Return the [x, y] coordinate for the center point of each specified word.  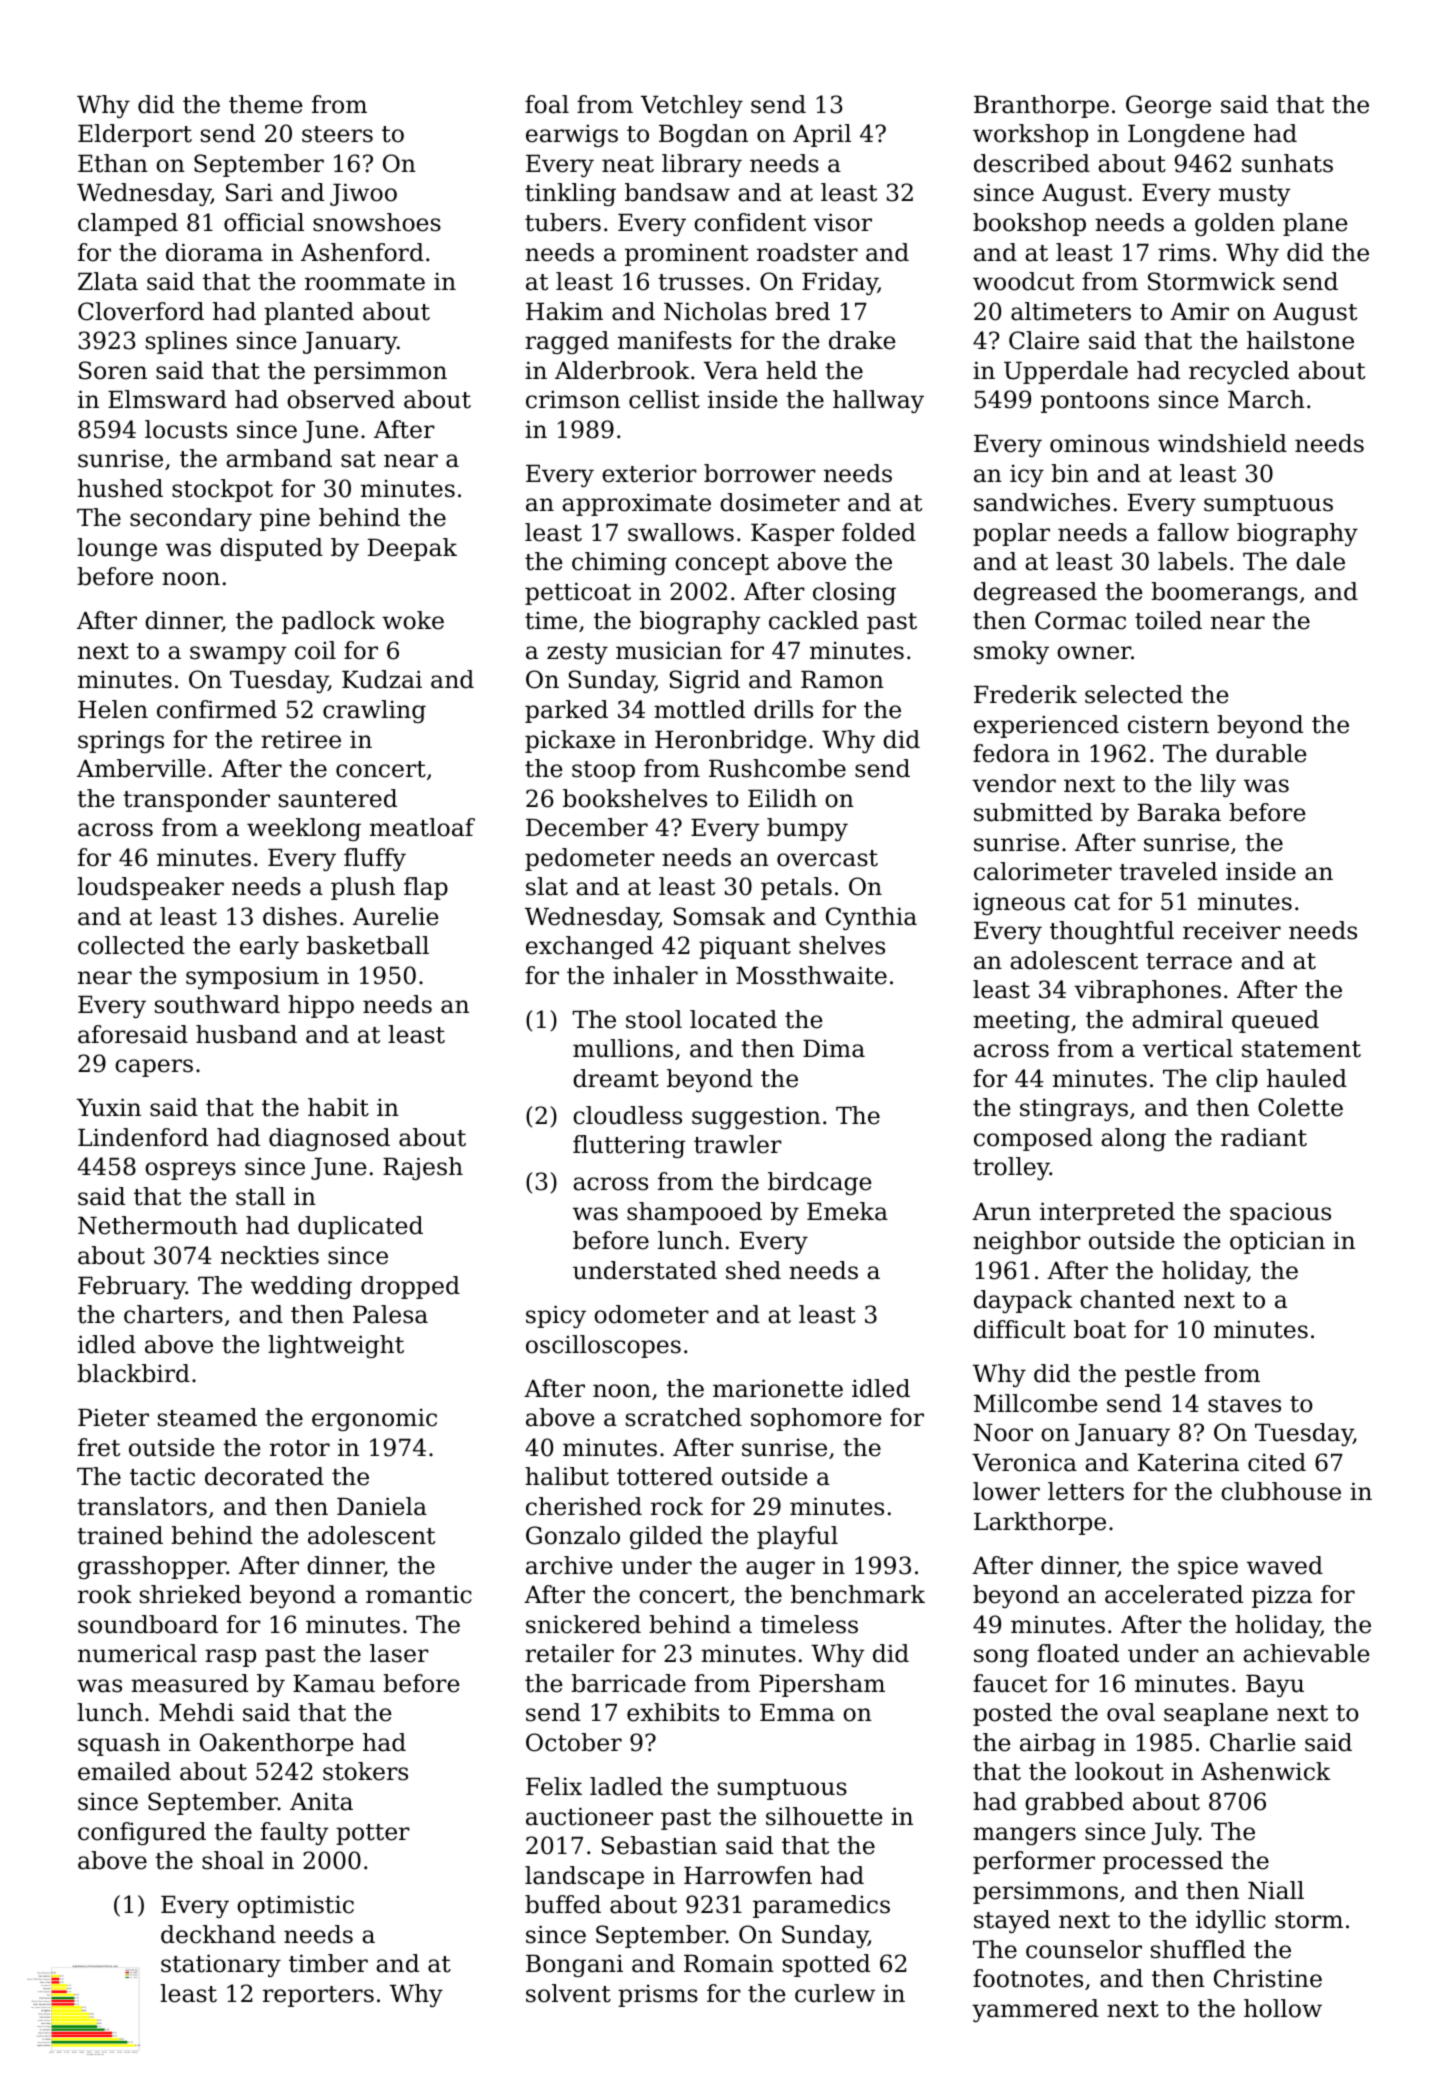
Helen [113, 709]
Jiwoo [363, 194]
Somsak [719, 916]
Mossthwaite [811, 975]
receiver [1232, 930]
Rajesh [423, 1168]
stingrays [1074, 1109]
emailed [124, 1771]
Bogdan [703, 135]
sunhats [1287, 163]
